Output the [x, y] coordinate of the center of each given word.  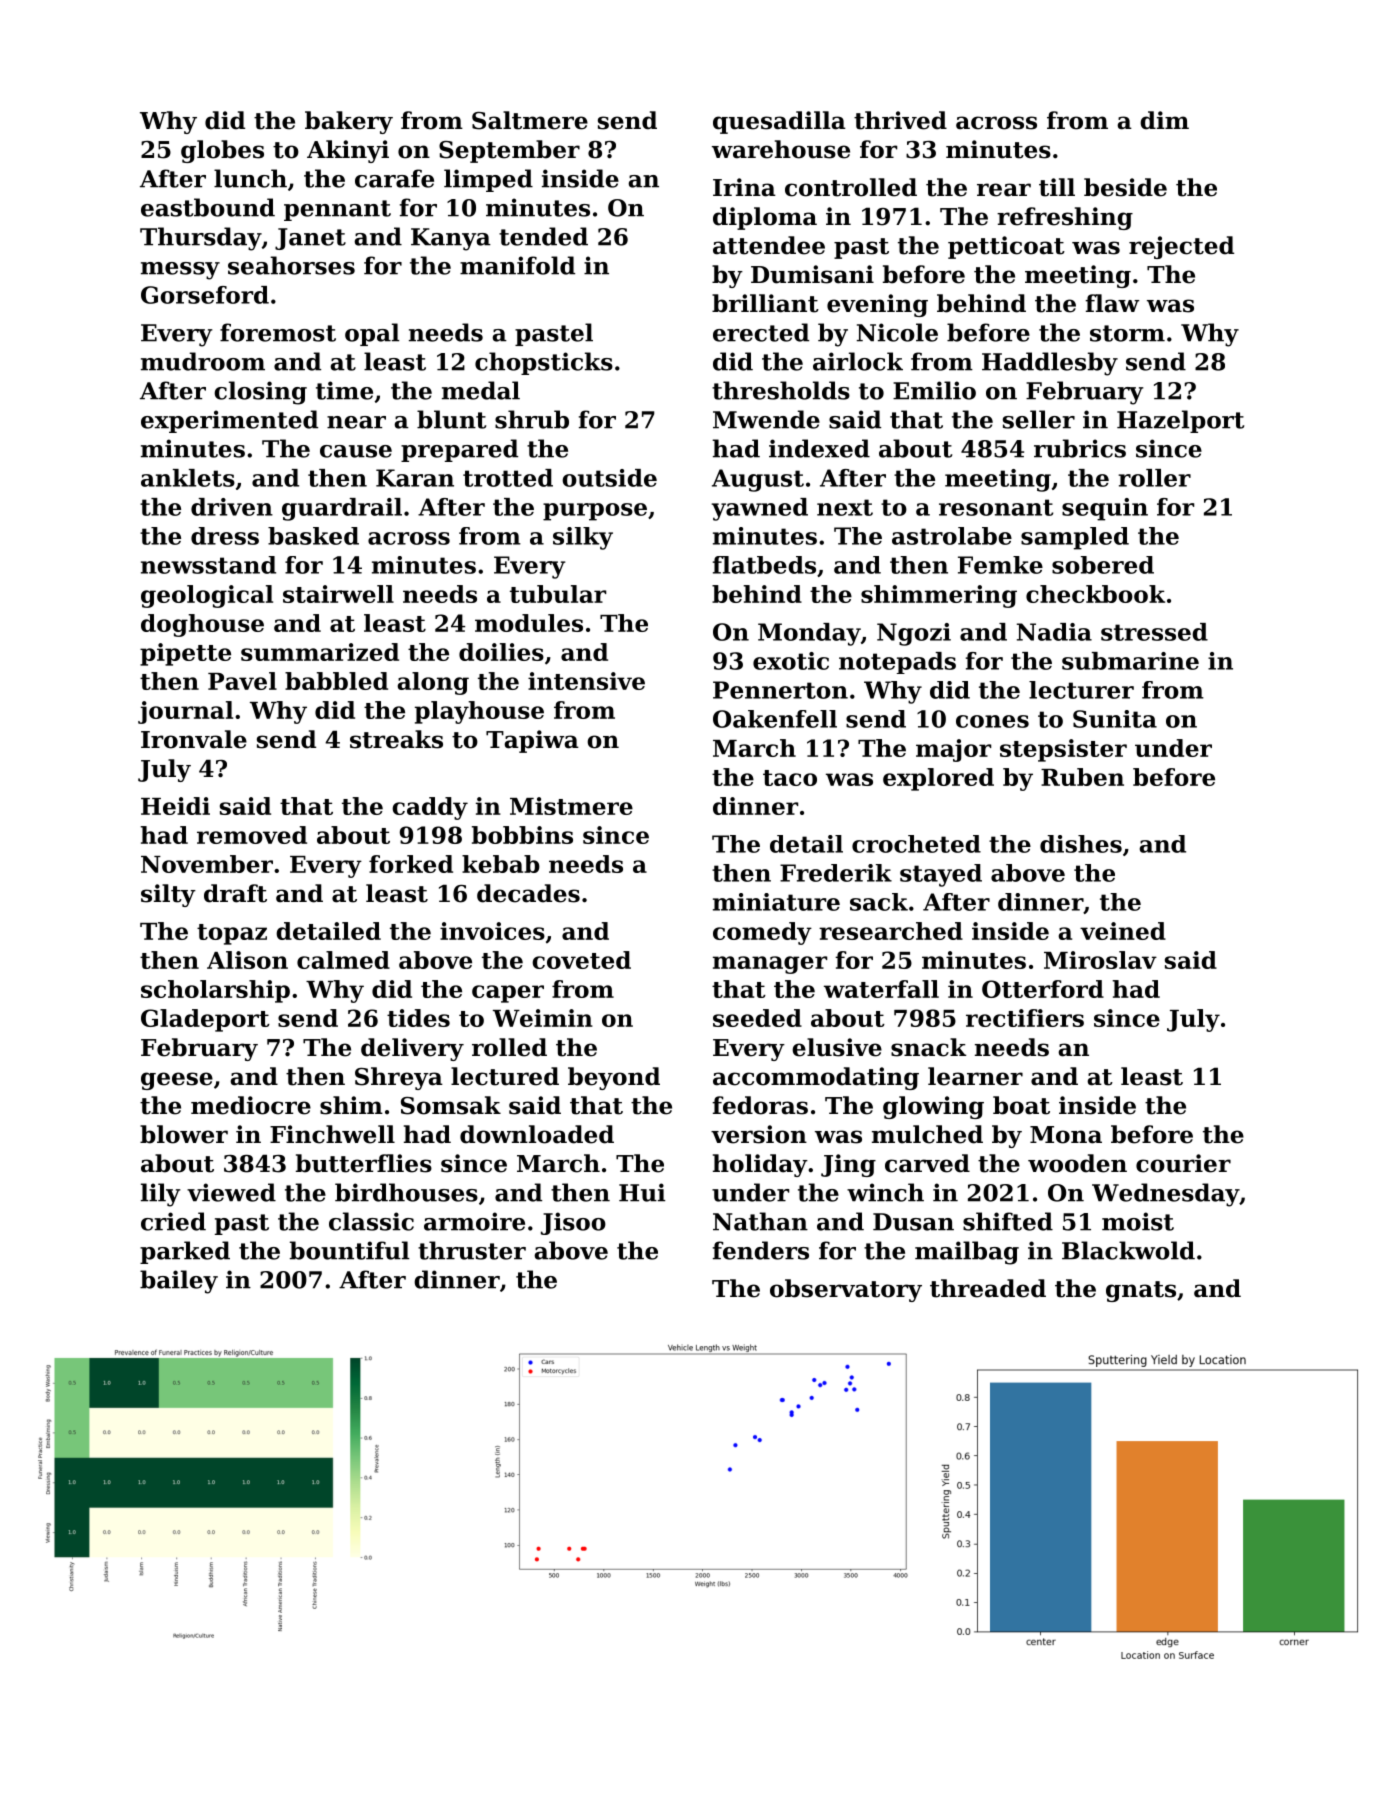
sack [879, 902]
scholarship [215, 991]
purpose [595, 512]
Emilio [934, 390]
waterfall [881, 989]
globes [222, 151]
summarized [320, 652]
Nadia [1054, 632]
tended [543, 236]
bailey [179, 1282]
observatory [846, 1290]
